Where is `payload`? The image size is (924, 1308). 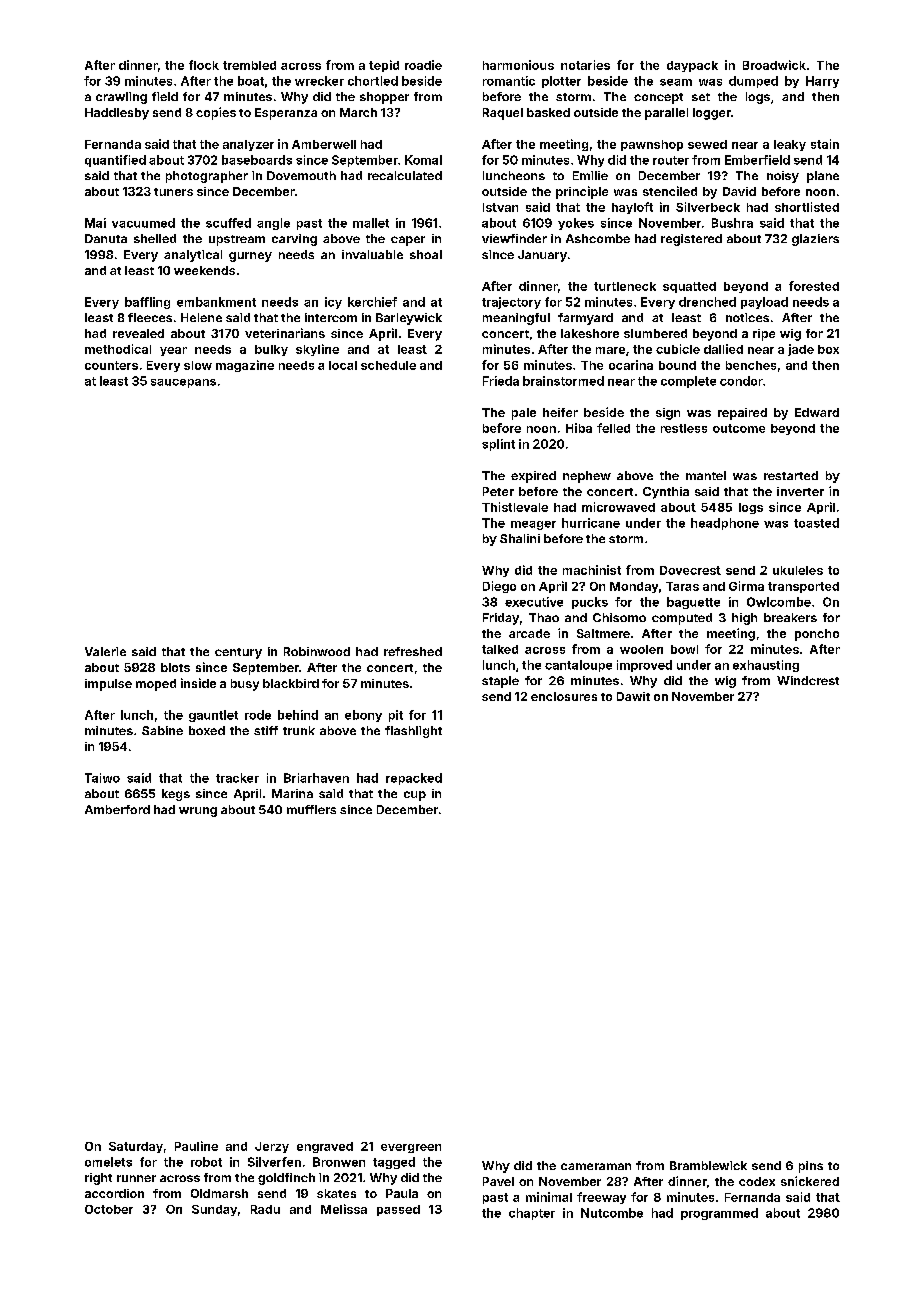 payload is located at coordinates (764, 303).
